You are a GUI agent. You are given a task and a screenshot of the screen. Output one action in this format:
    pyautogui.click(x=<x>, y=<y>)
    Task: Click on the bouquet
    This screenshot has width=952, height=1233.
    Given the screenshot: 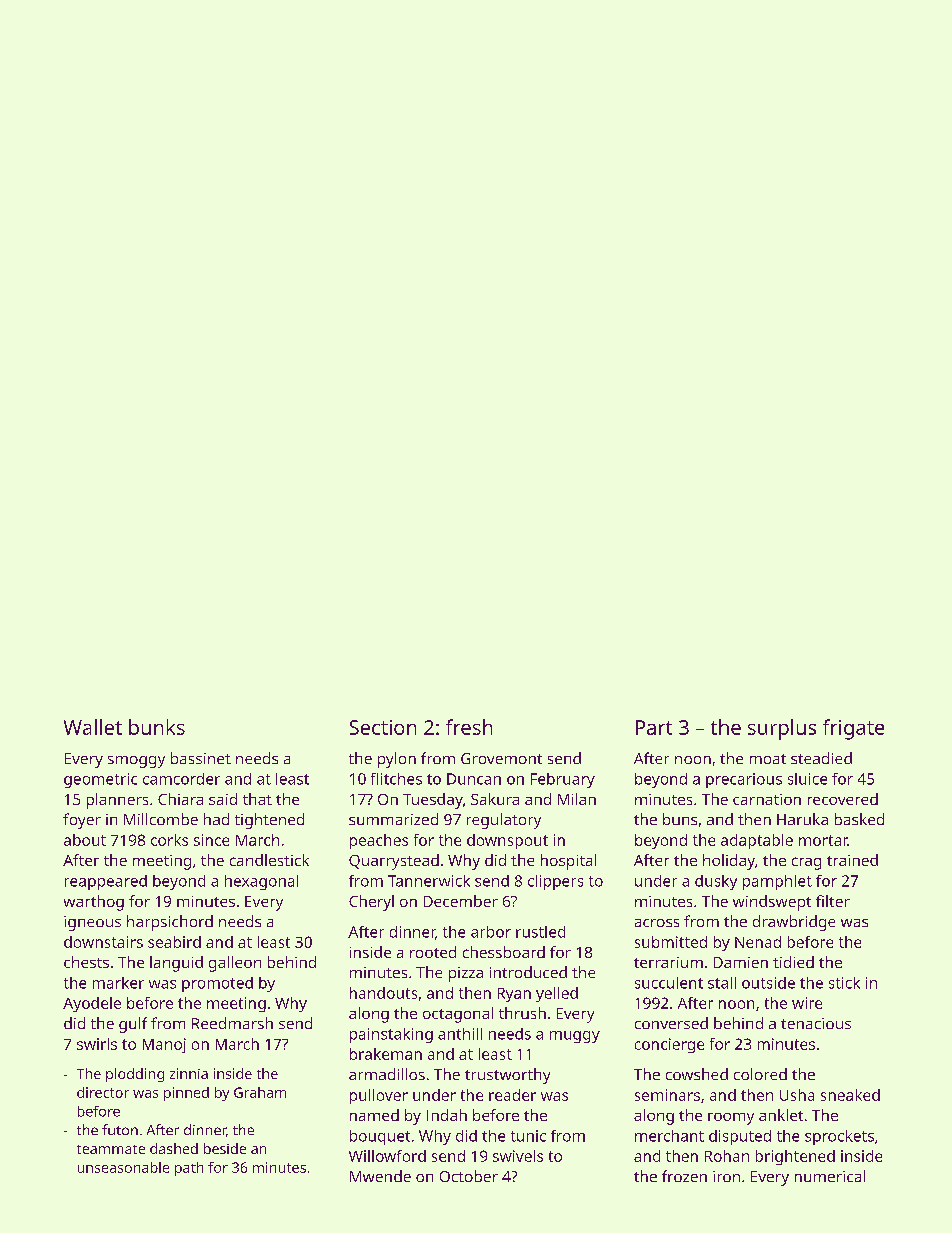 What is the action you would take?
    pyautogui.click(x=380, y=1137)
